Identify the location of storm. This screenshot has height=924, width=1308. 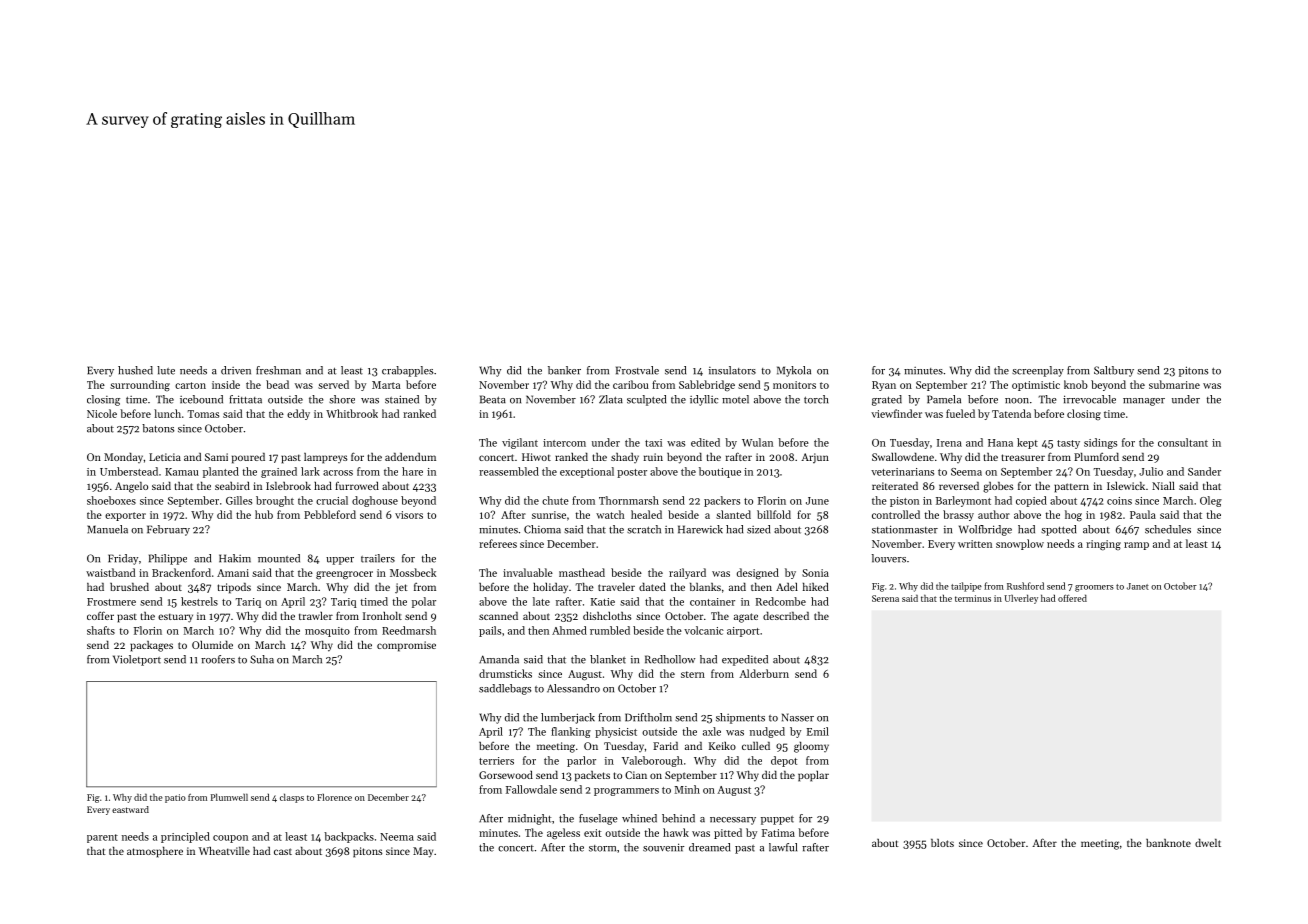
(602, 848).
